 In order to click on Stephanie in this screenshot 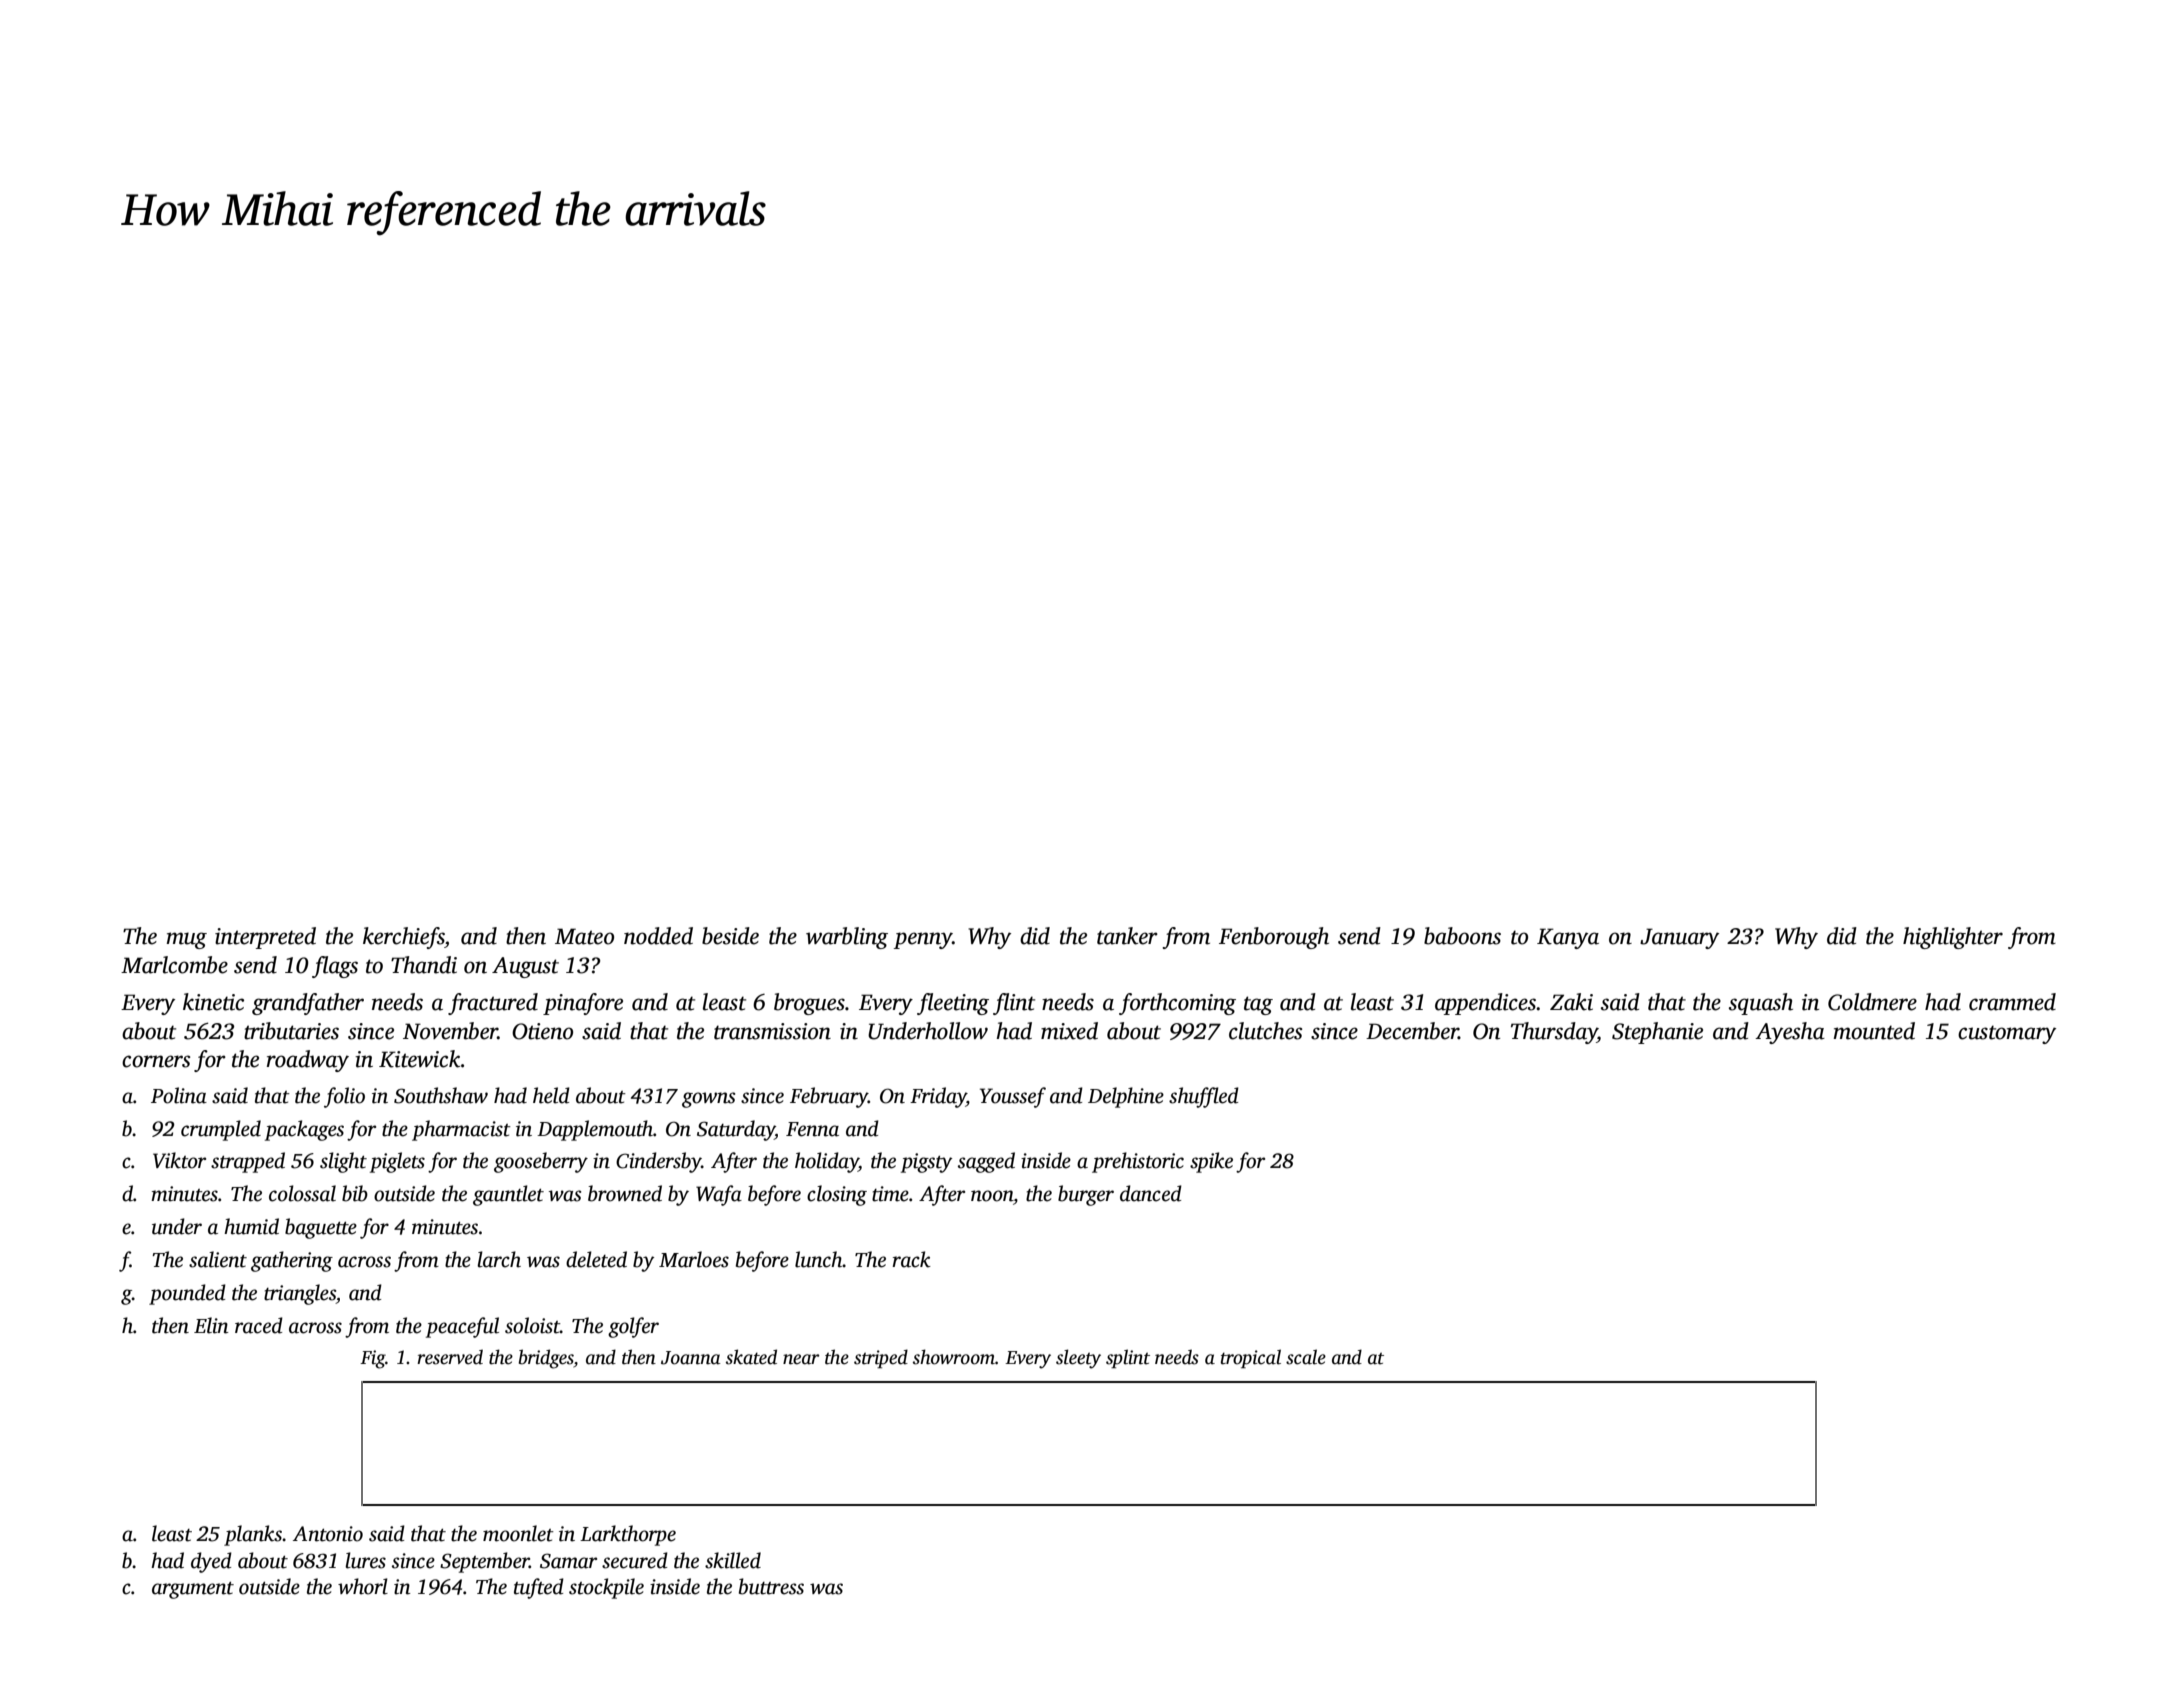, I will do `click(1657, 1033)`.
